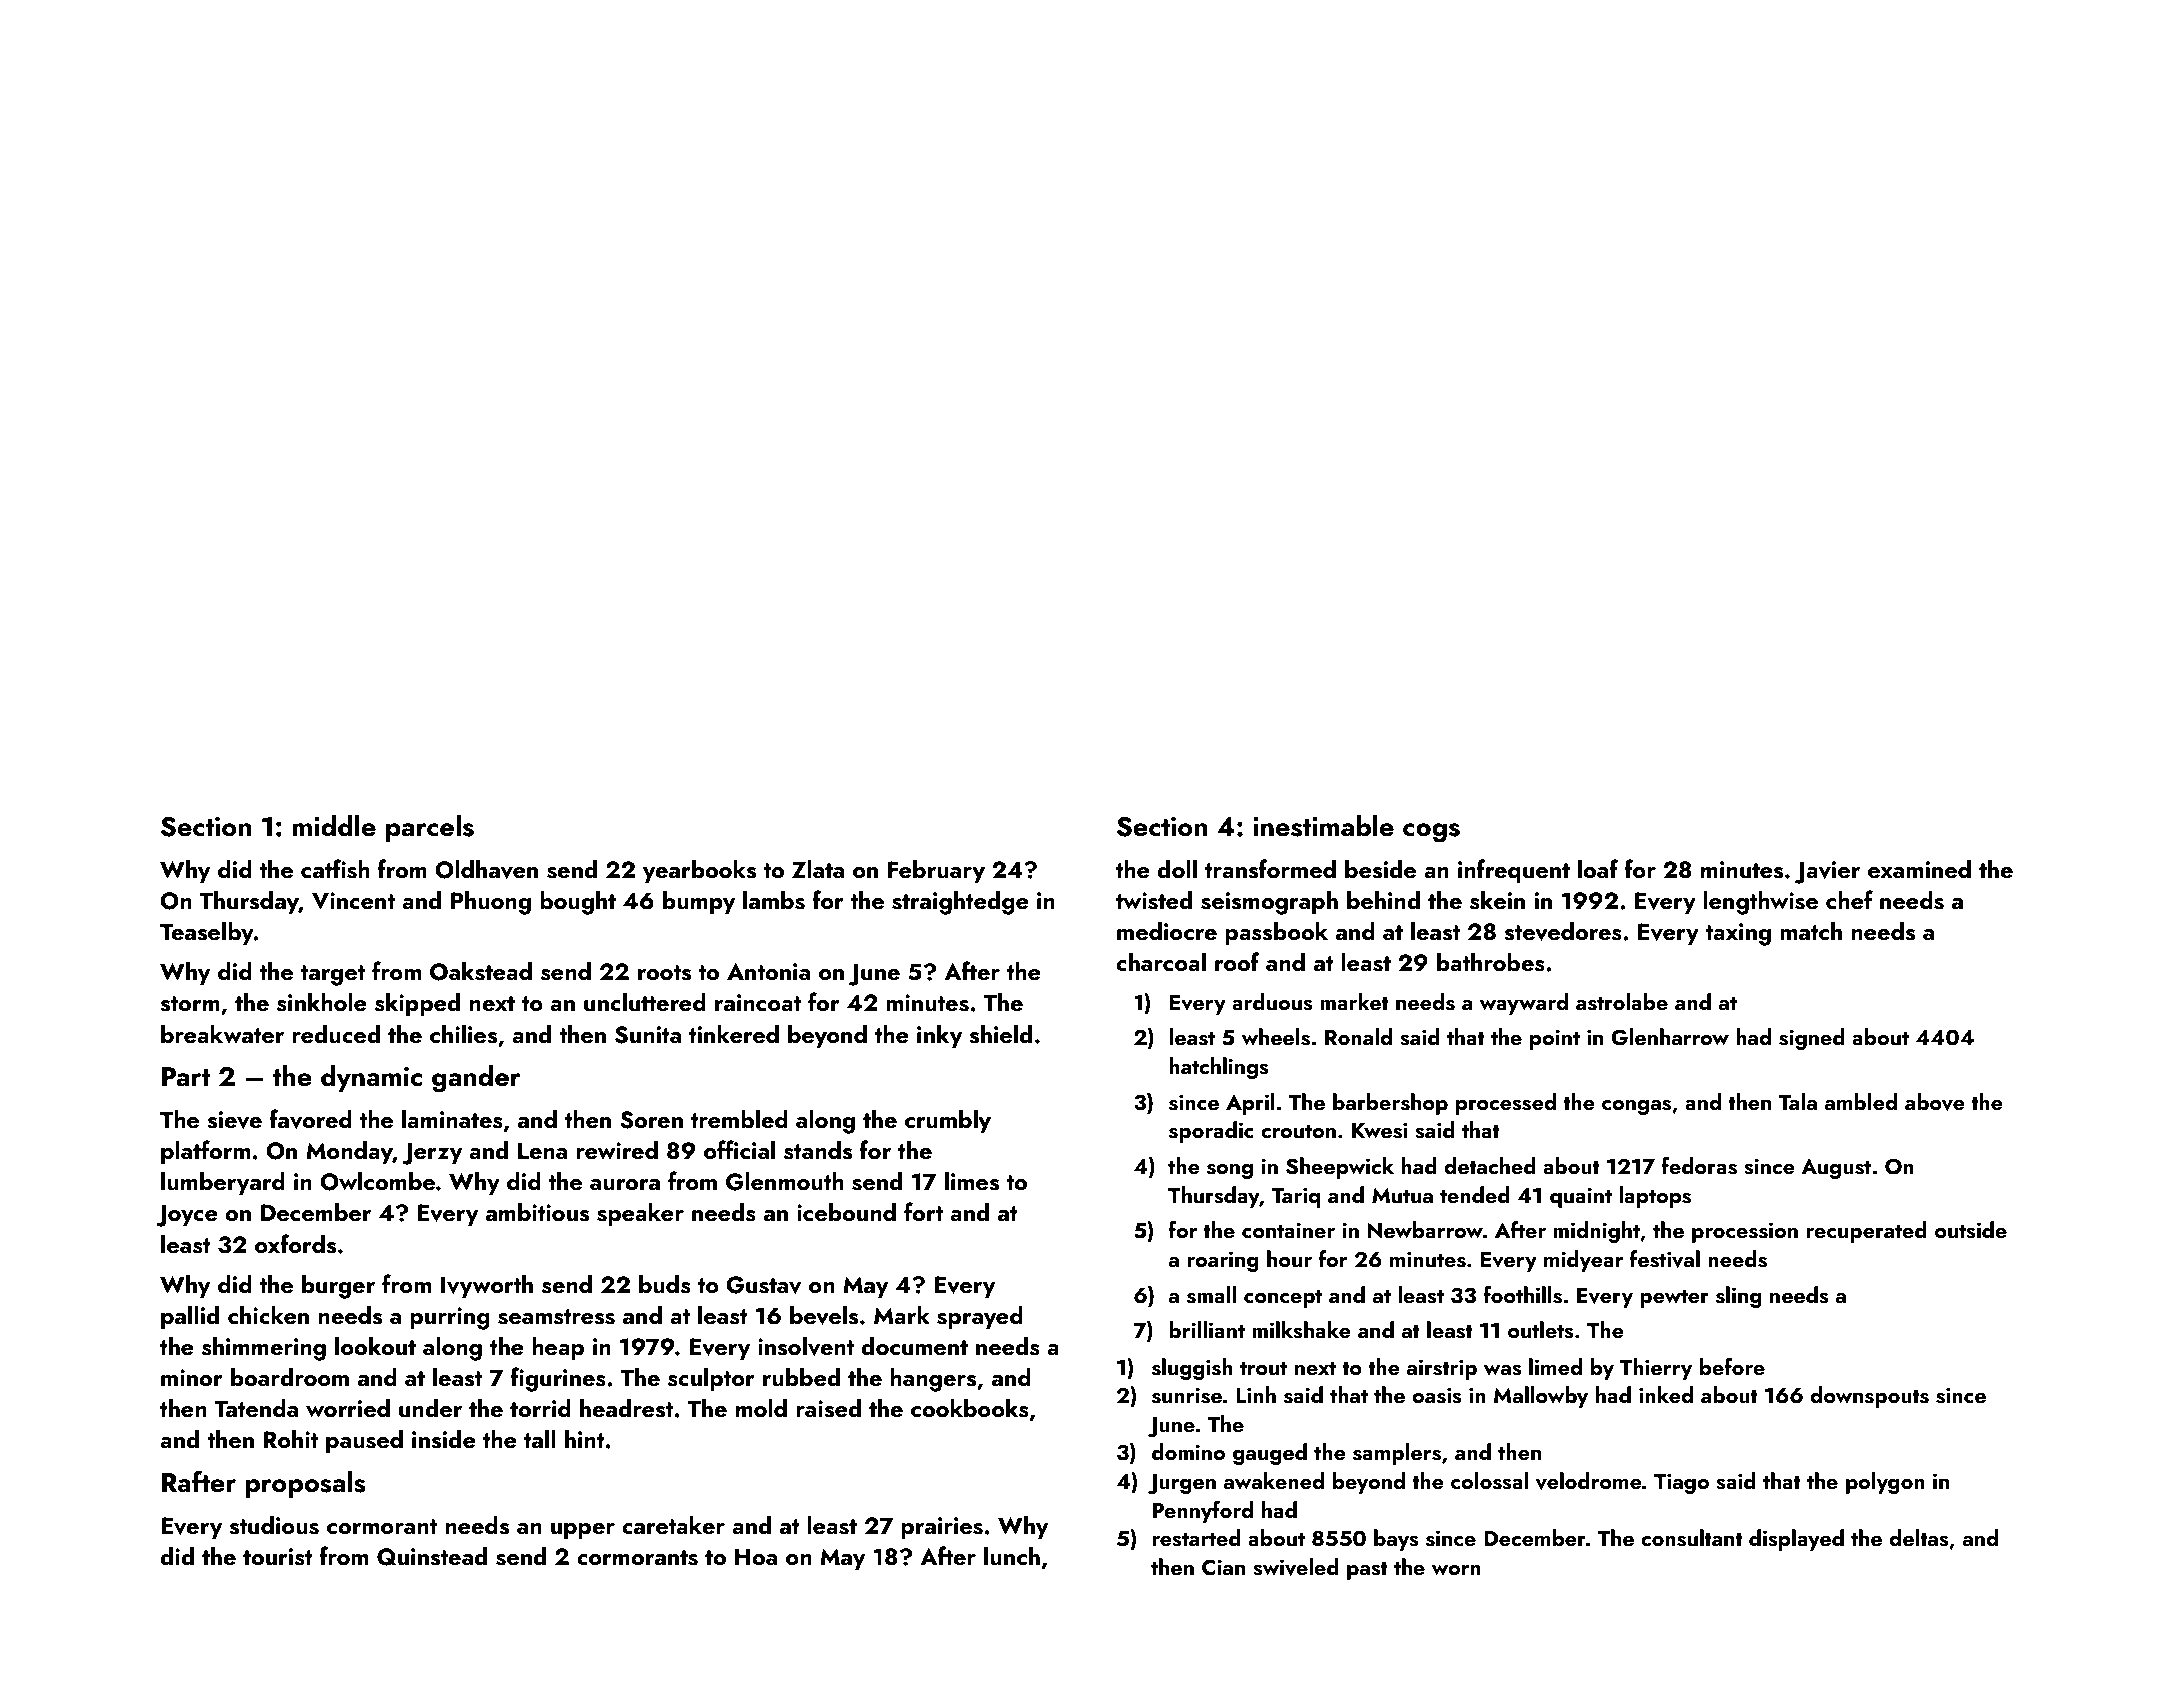  What do you see at coordinates (1589, 1481) in the screenshot?
I see `velodrome` at bounding box center [1589, 1481].
